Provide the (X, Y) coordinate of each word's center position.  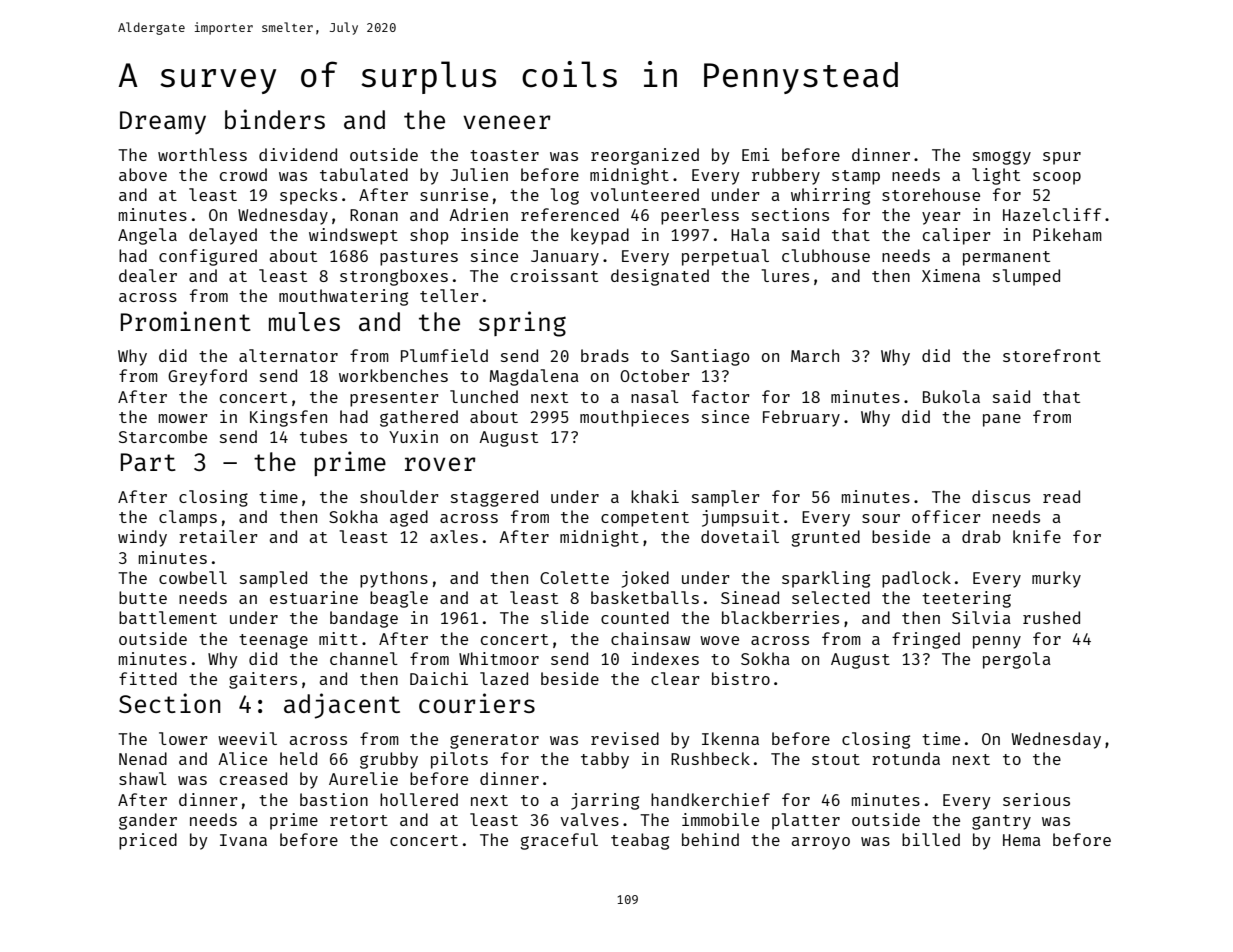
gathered (419, 418)
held (298, 758)
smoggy (1002, 158)
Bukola (951, 396)
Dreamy (163, 122)
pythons (394, 579)
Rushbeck (710, 758)
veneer (507, 122)
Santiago (710, 357)
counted (635, 617)
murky (1056, 579)
